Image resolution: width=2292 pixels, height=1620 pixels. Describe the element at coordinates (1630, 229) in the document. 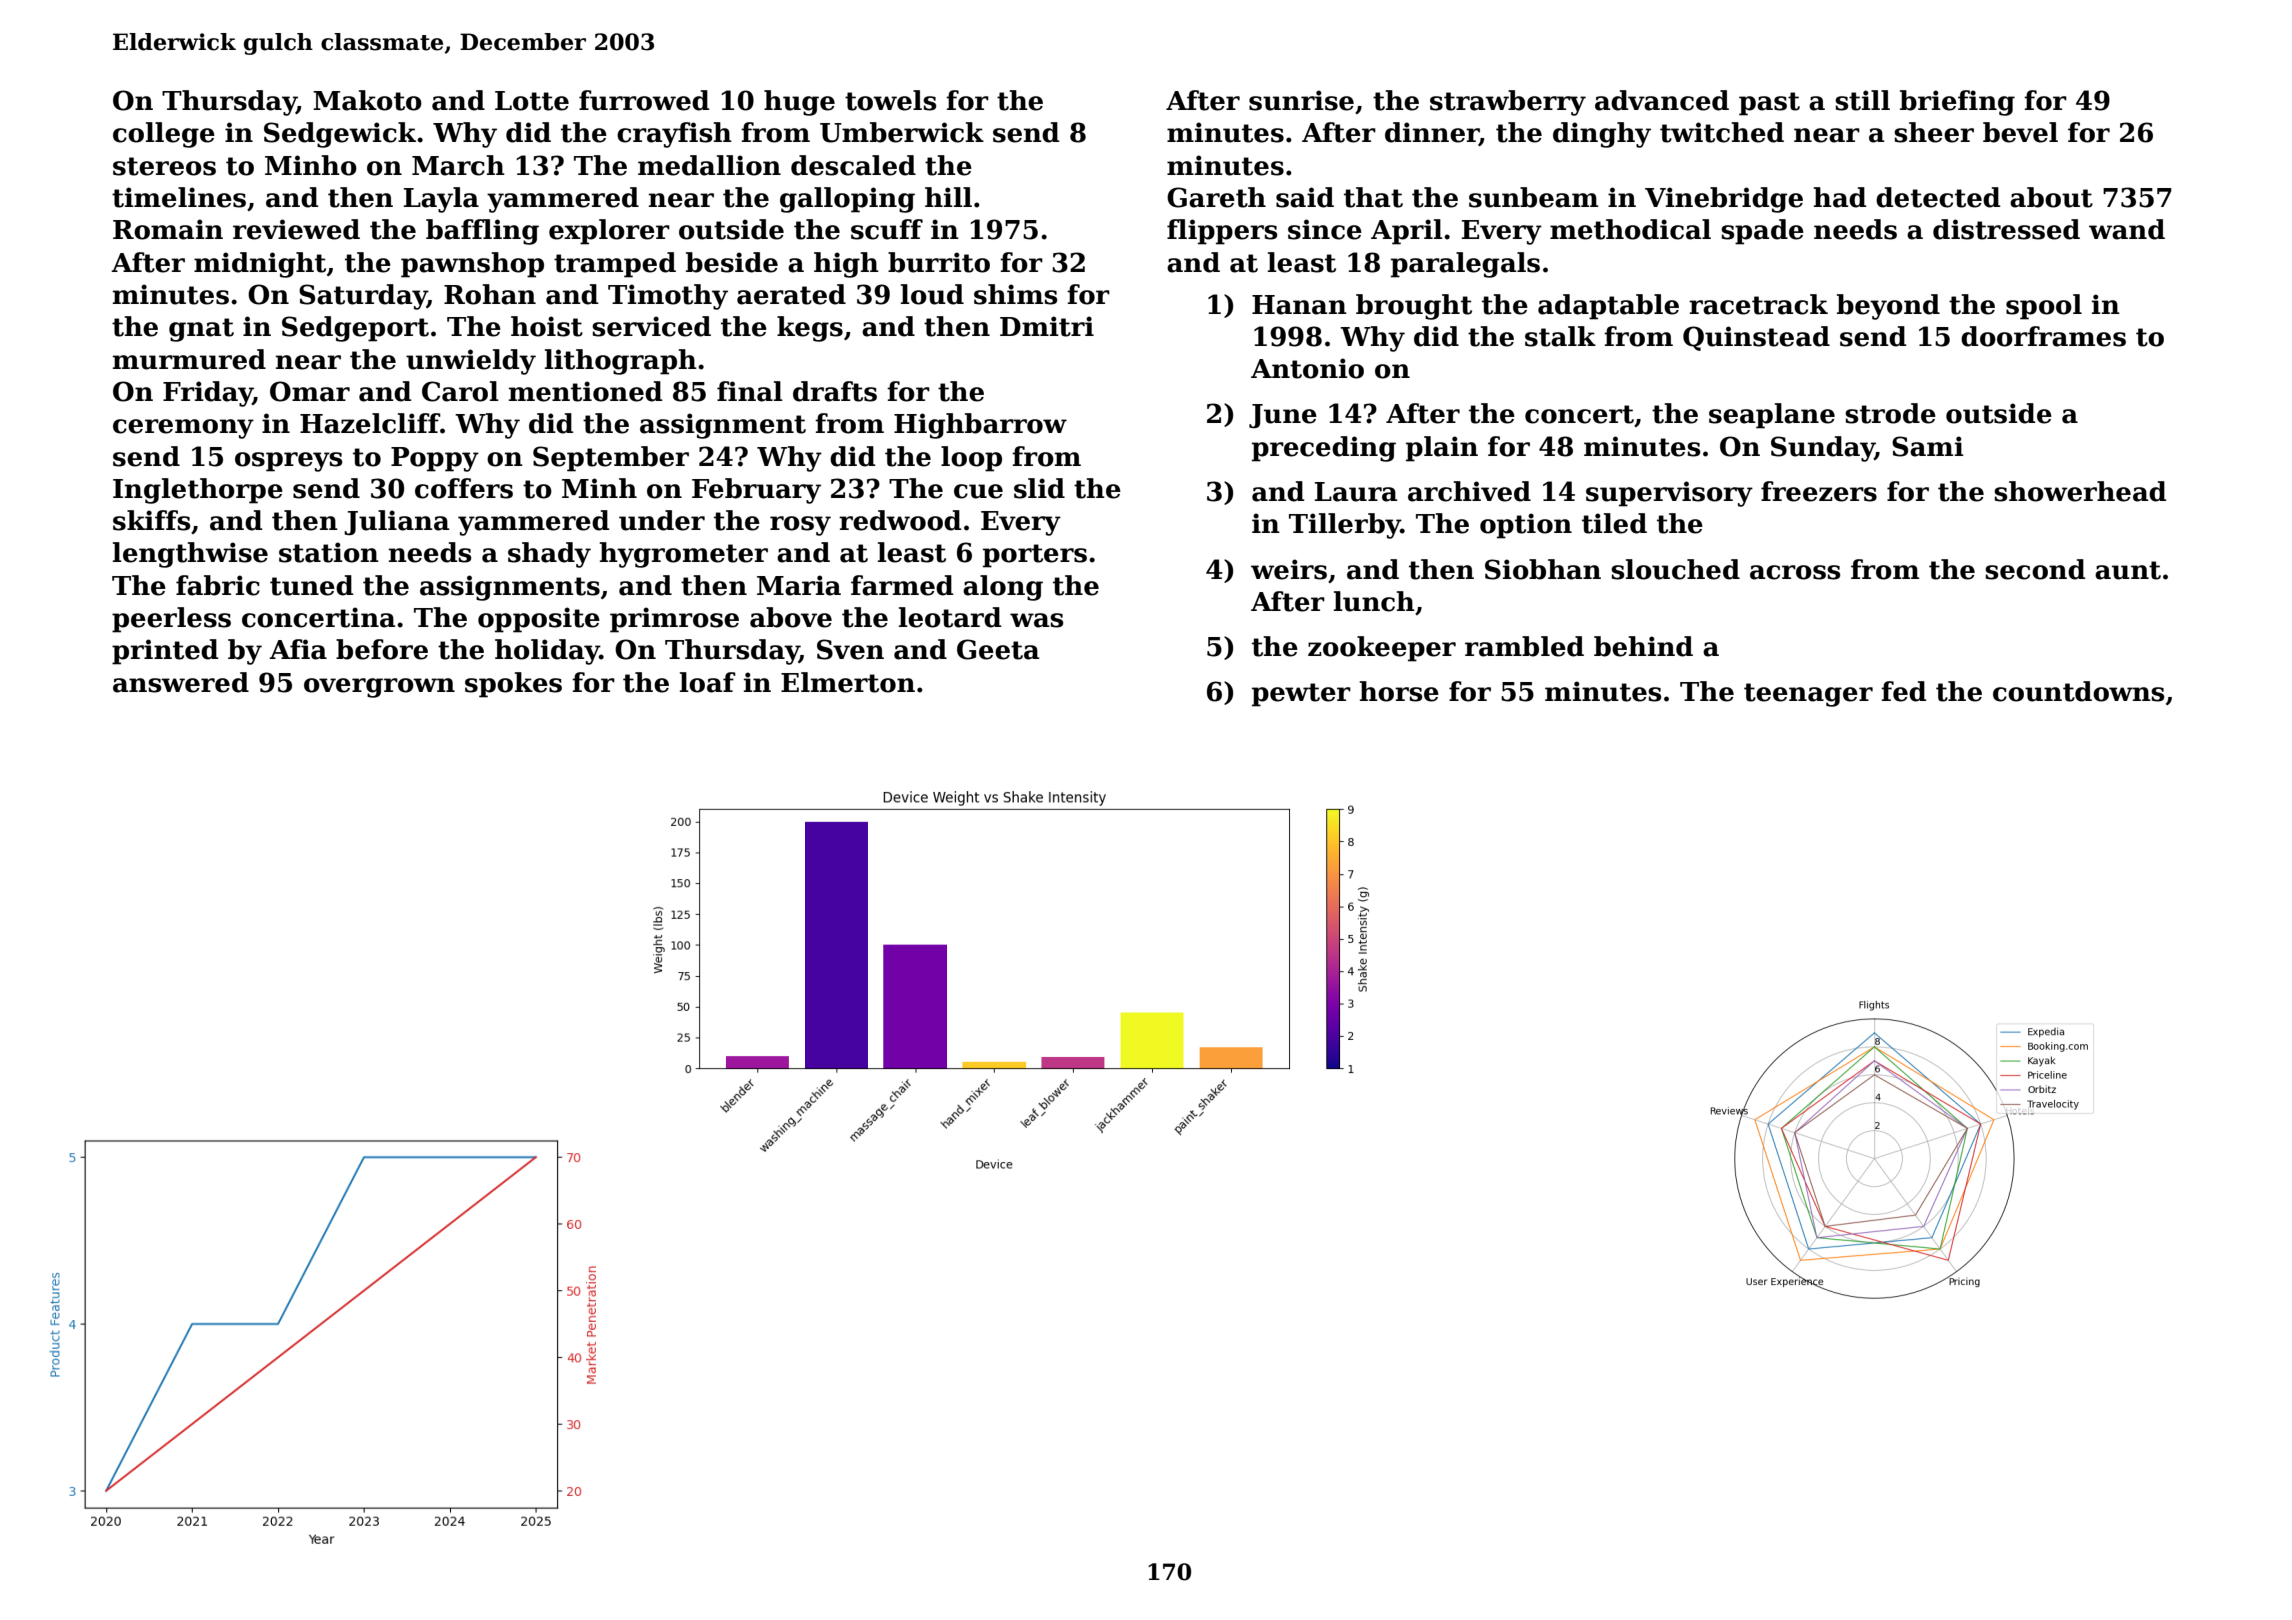

I see `methodical` at that location.
